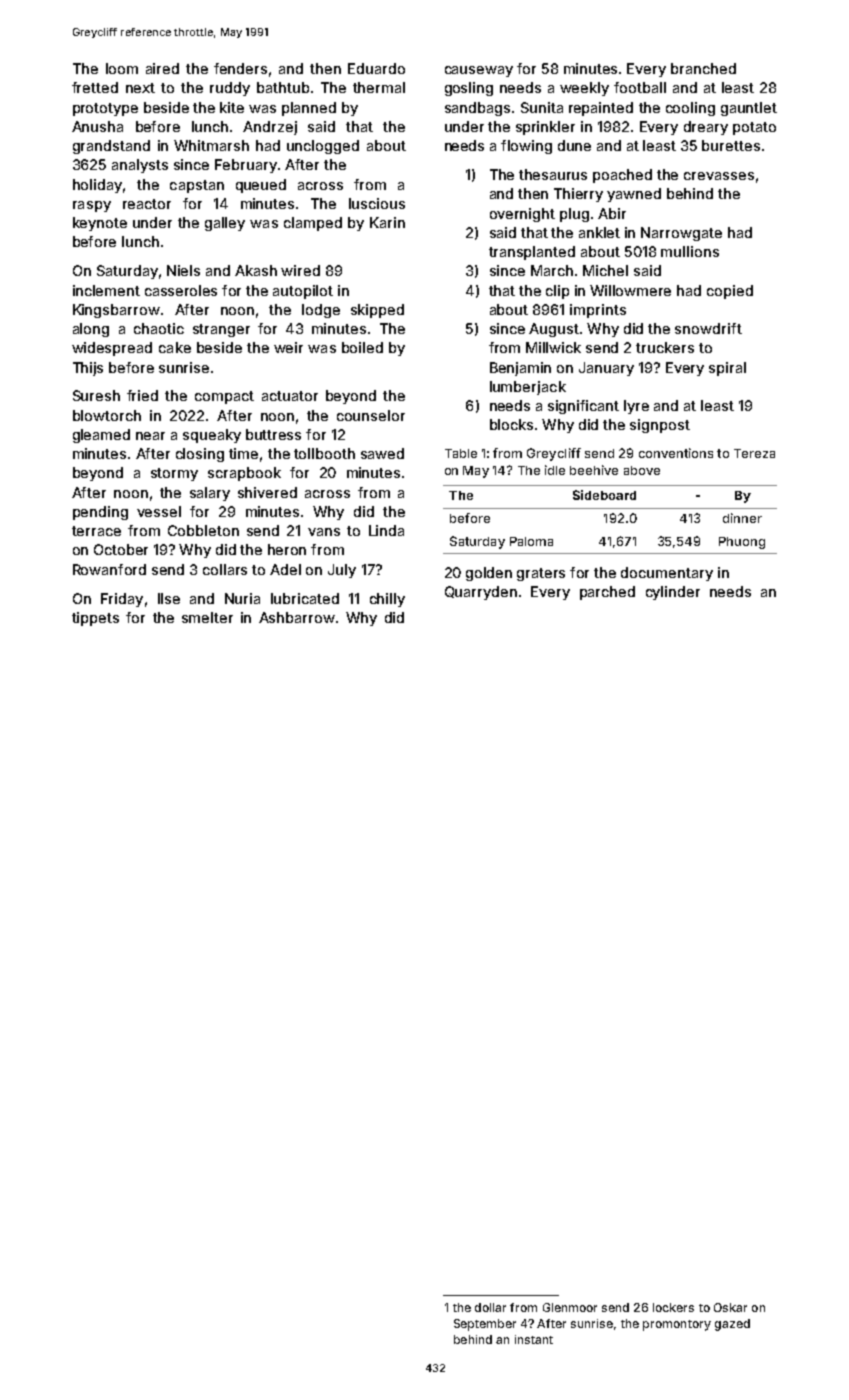  Describe the element at coordinates (490, 1307) in the page. I see `dollar` at that location.
